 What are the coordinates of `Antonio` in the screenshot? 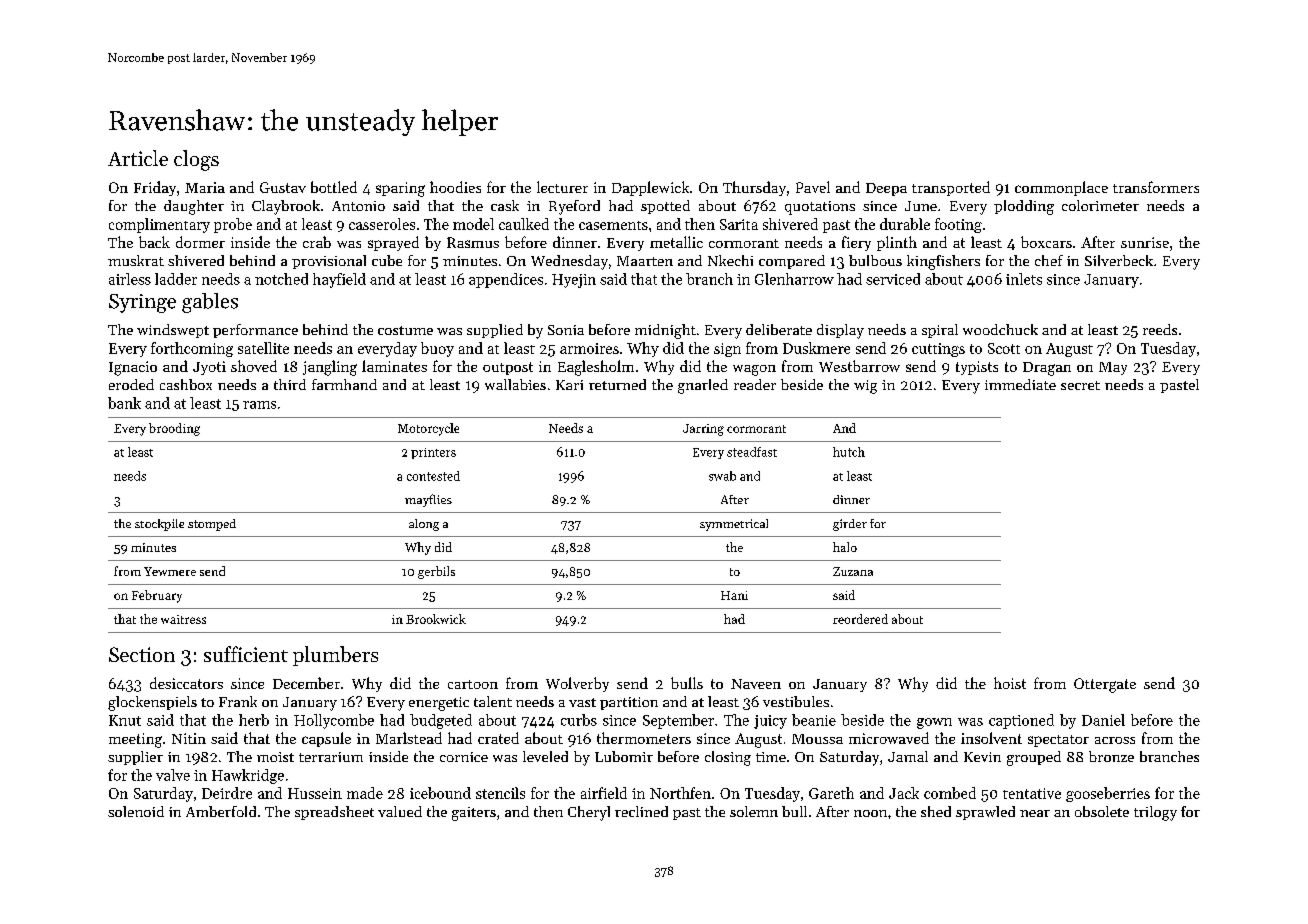 It's located at (358, 206).
